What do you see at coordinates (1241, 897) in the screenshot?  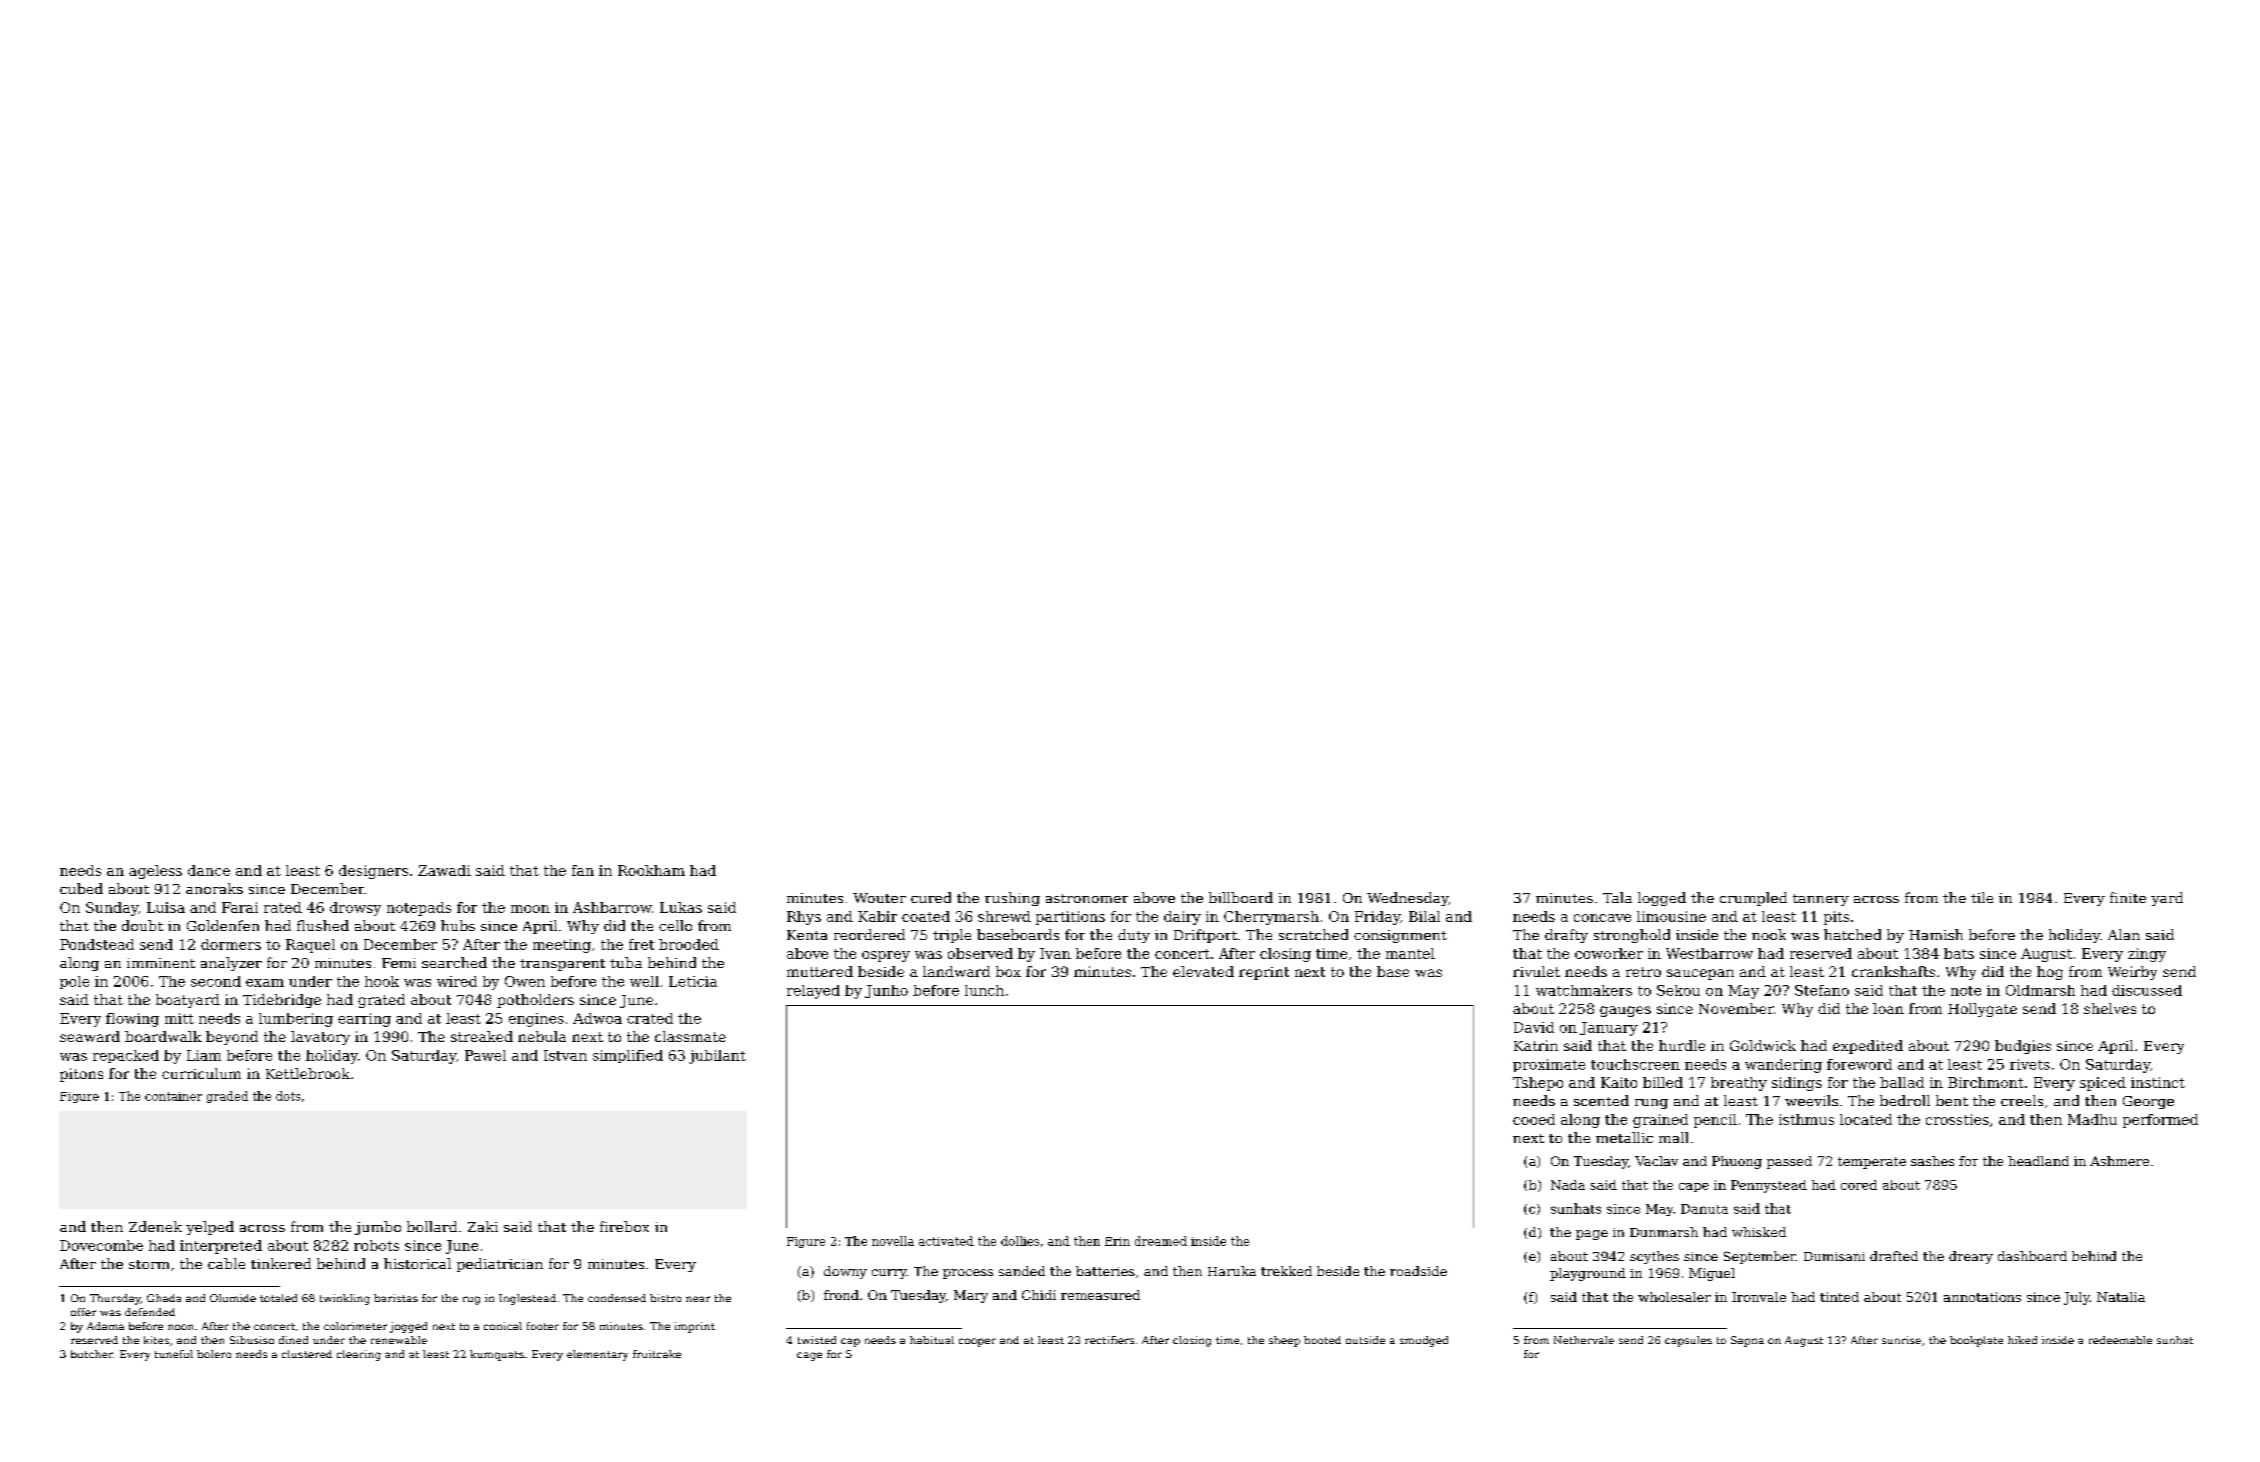 I see `billboard` at bounding box center [1241, 897].
